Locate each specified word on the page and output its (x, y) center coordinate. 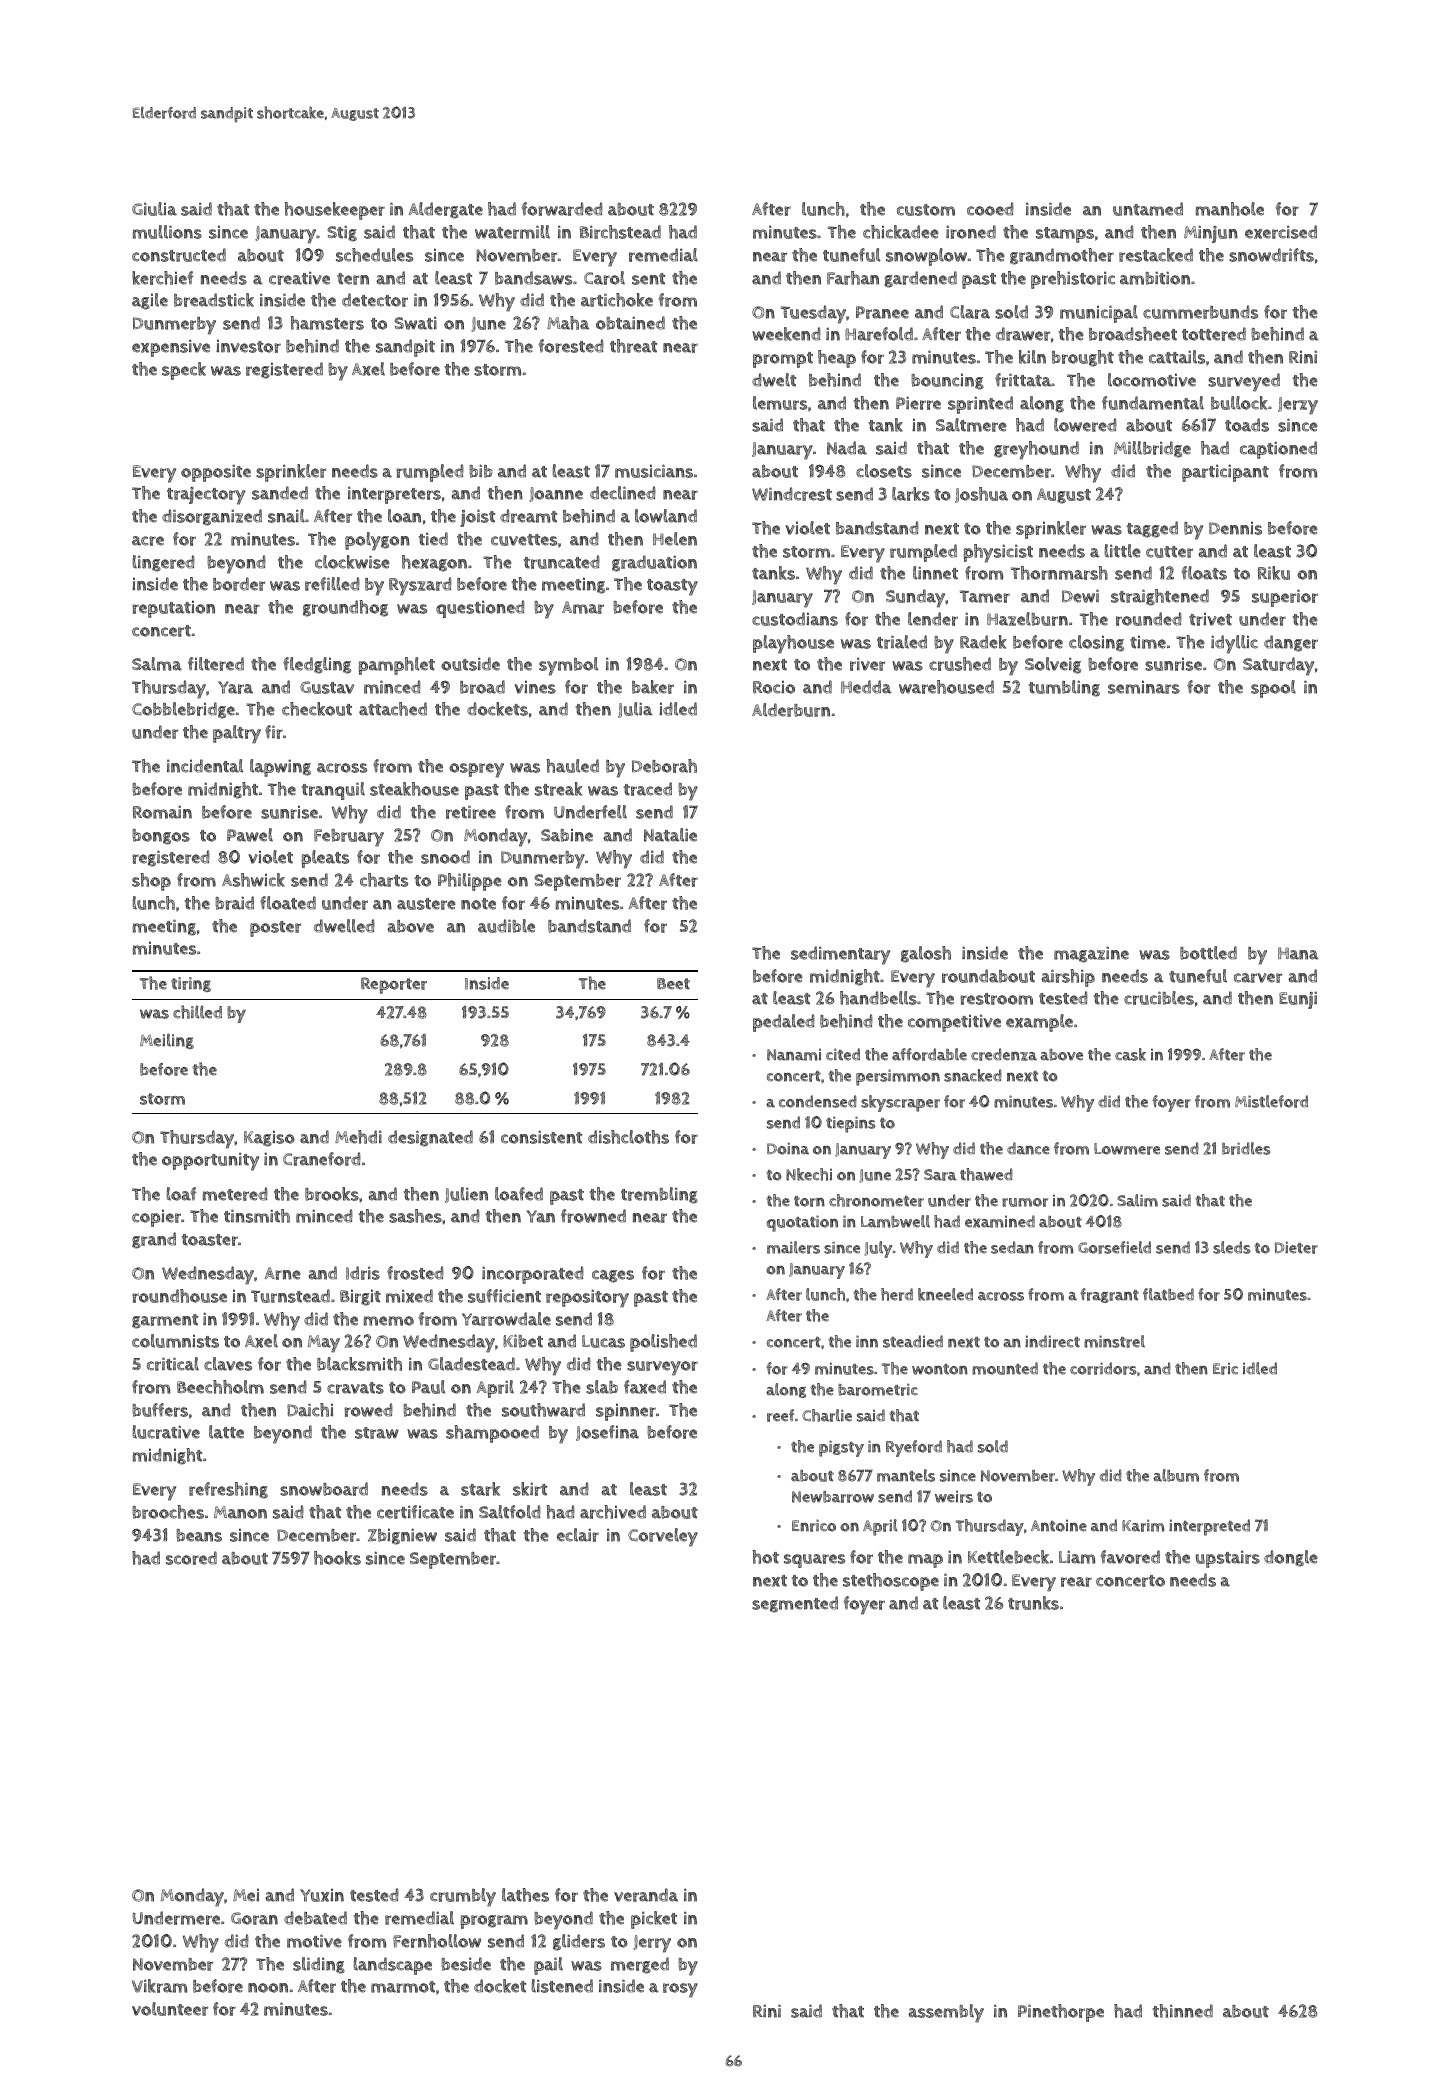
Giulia (154, 209)
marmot (403, 1987)
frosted (415, 1273)
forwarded (562, 209)
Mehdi (358, 1137)
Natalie (670, 835)
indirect (1052, 1341)
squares (814, 1561)
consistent (541, 1137)
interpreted (1209, 1527)
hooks (337, 1558)
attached (393, 709)
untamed (1148, 209)
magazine (1091, 954)
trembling (659, 1195)
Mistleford (1271, 1101)
